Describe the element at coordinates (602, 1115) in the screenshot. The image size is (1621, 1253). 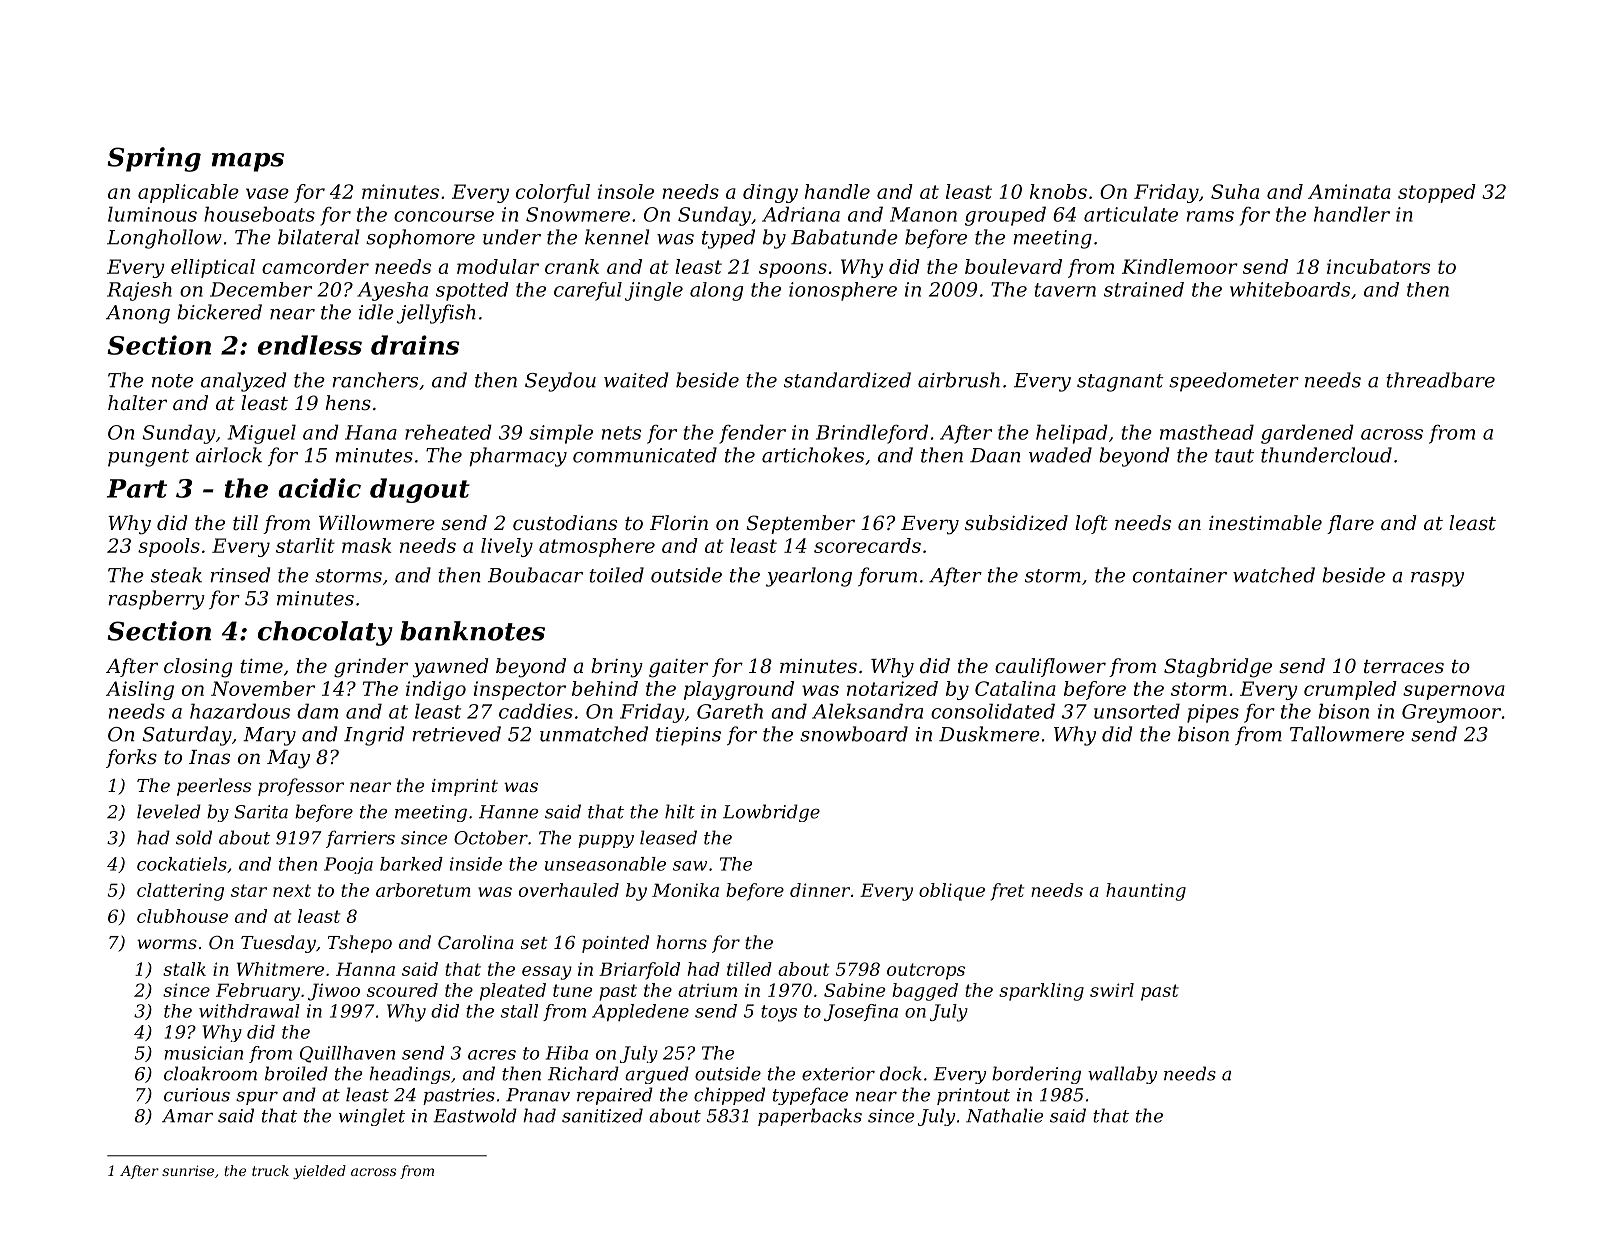
I see `sanitized` at that location.
